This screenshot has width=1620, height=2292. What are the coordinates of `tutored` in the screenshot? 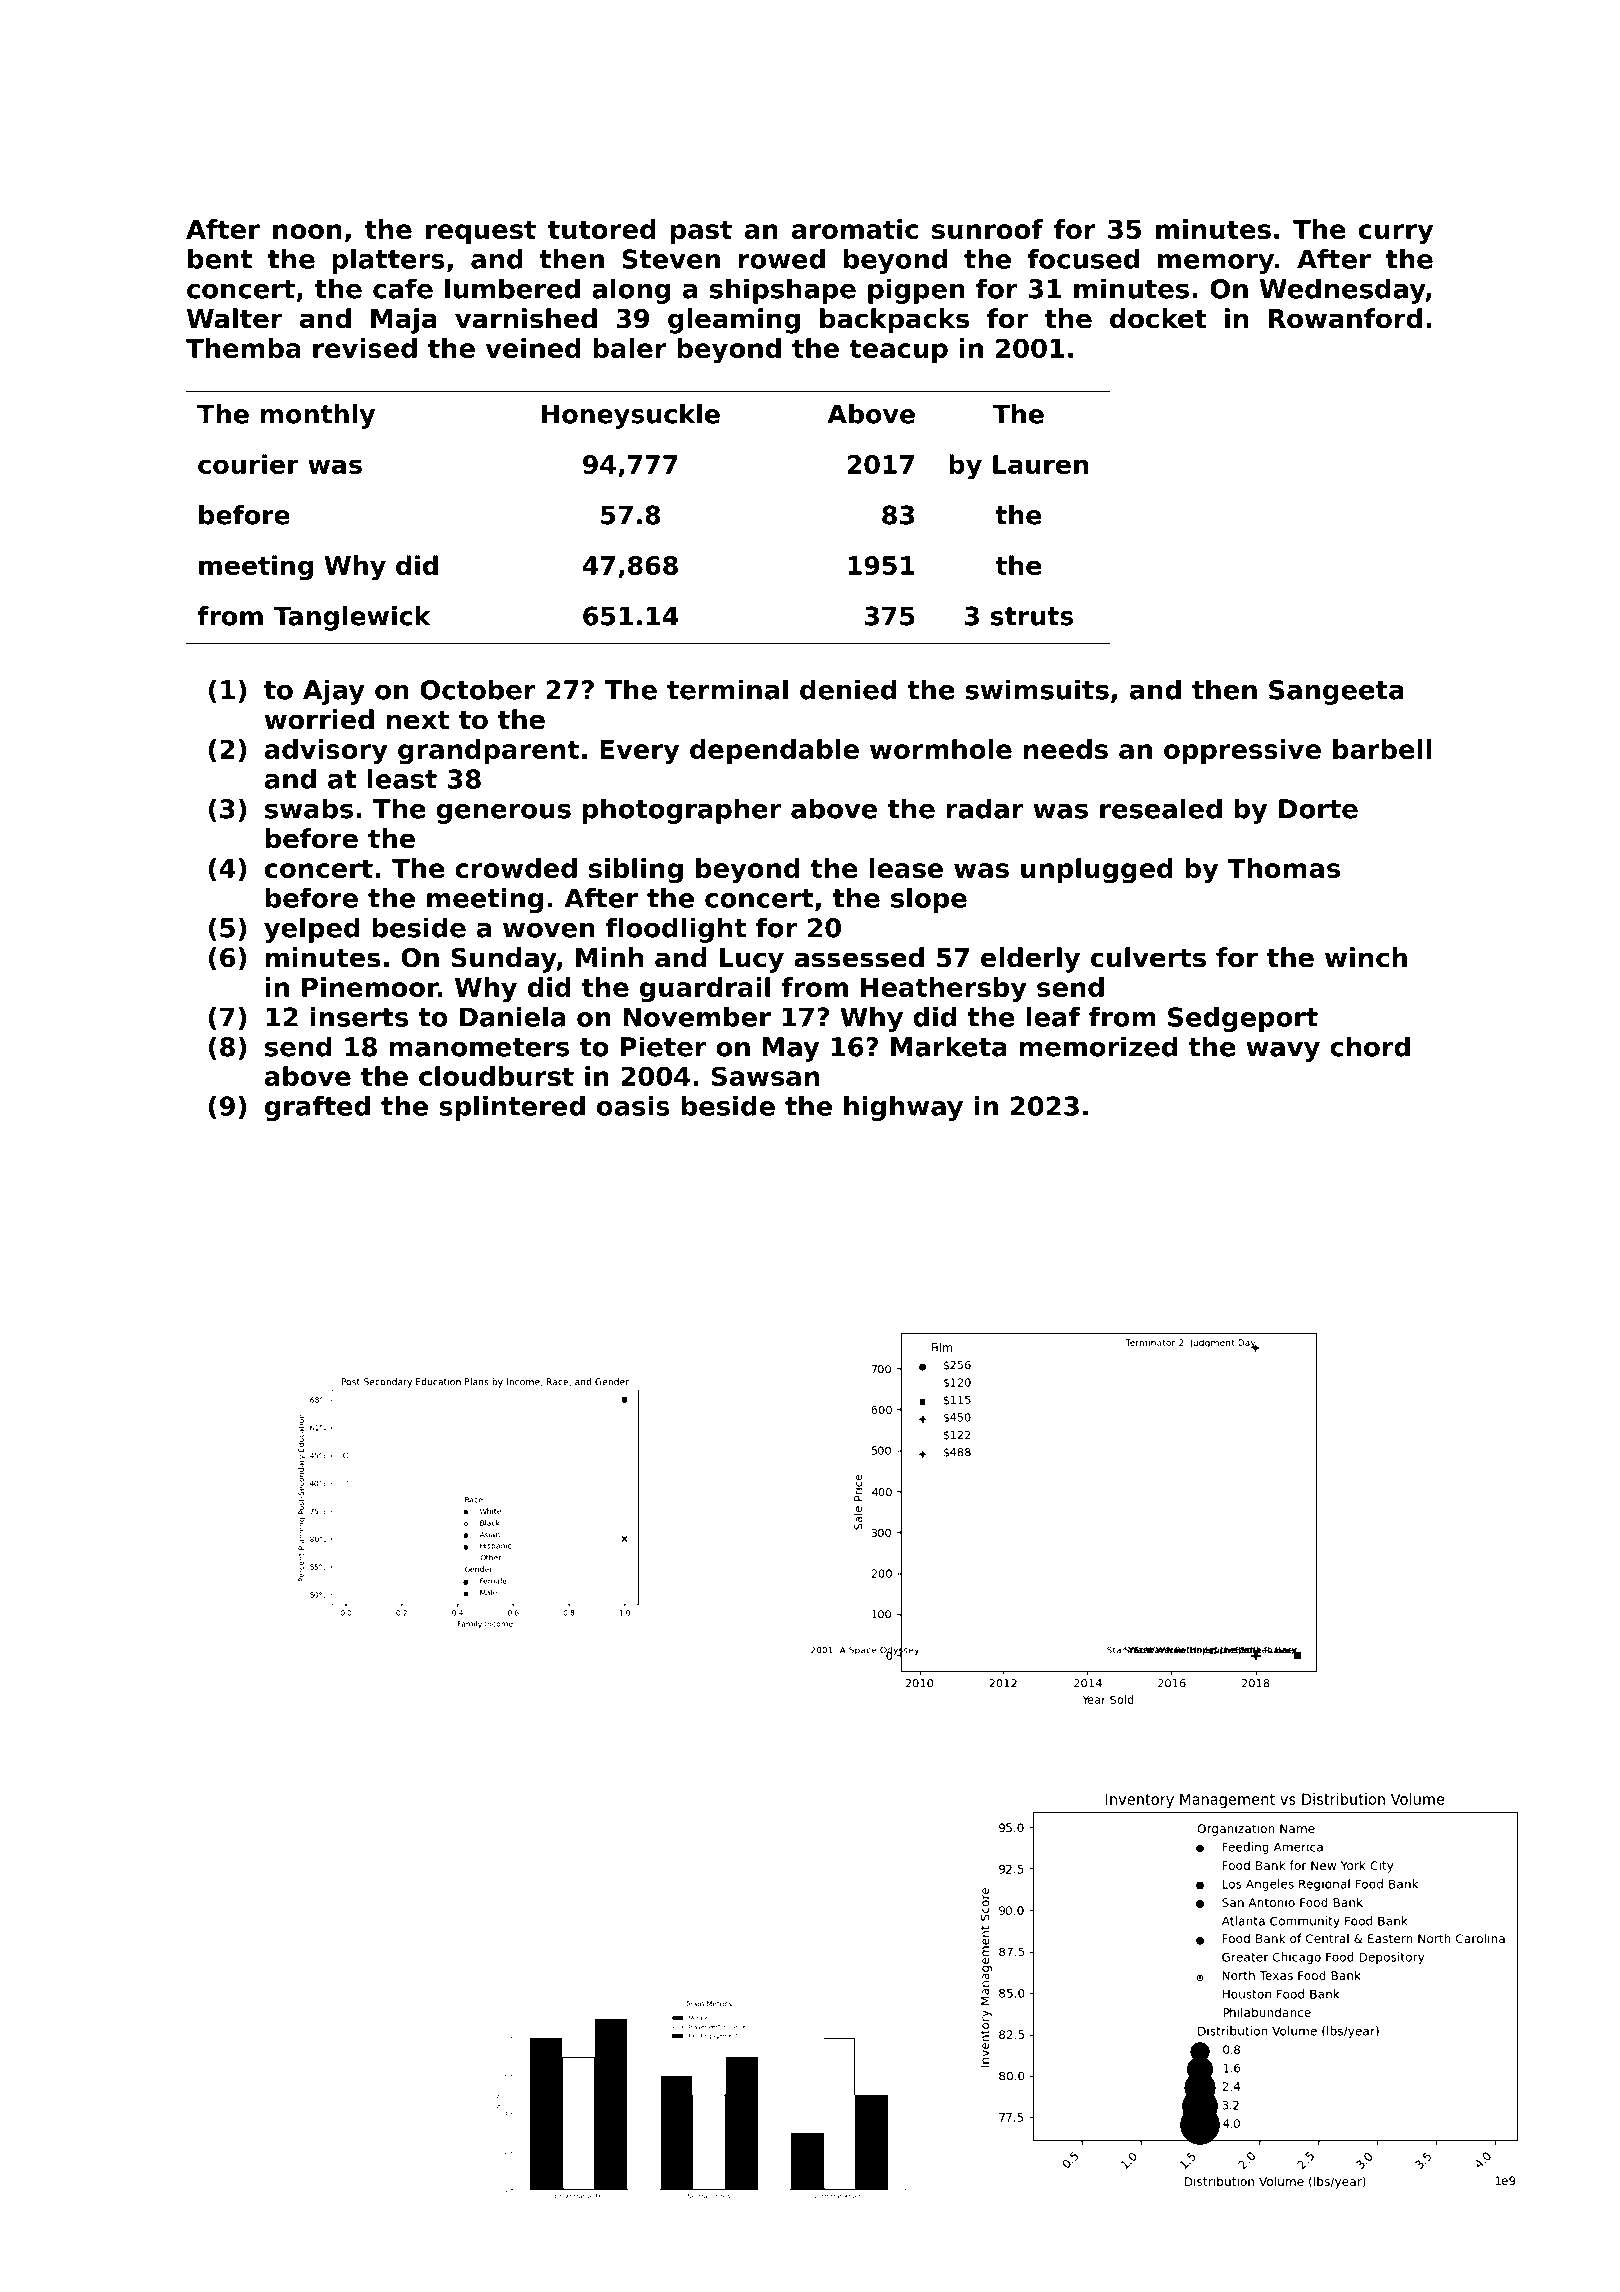 It's located at (602, 229).
